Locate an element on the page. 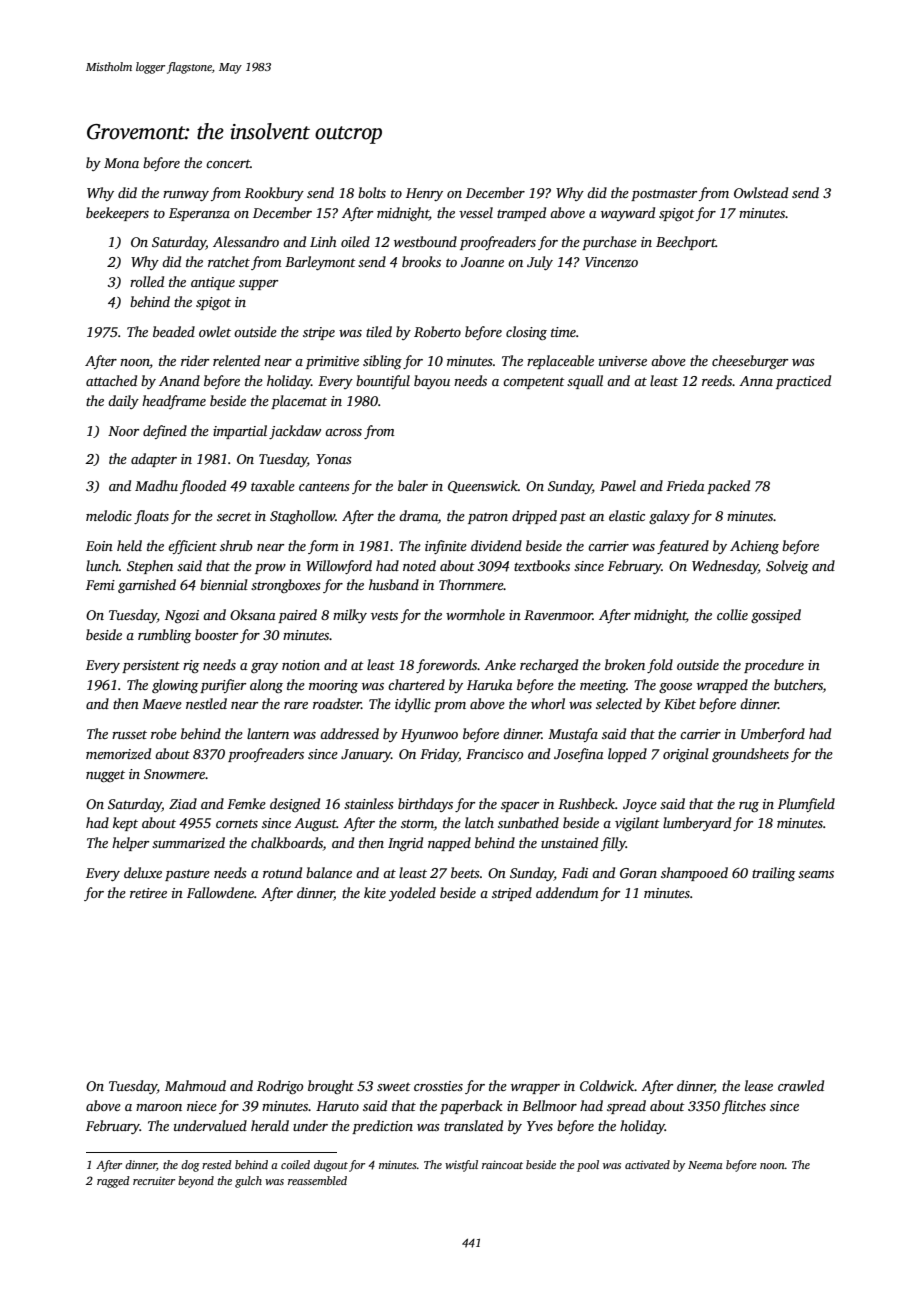 The image size is (924, 1308). Femi is located at coordinates (100, 585).
